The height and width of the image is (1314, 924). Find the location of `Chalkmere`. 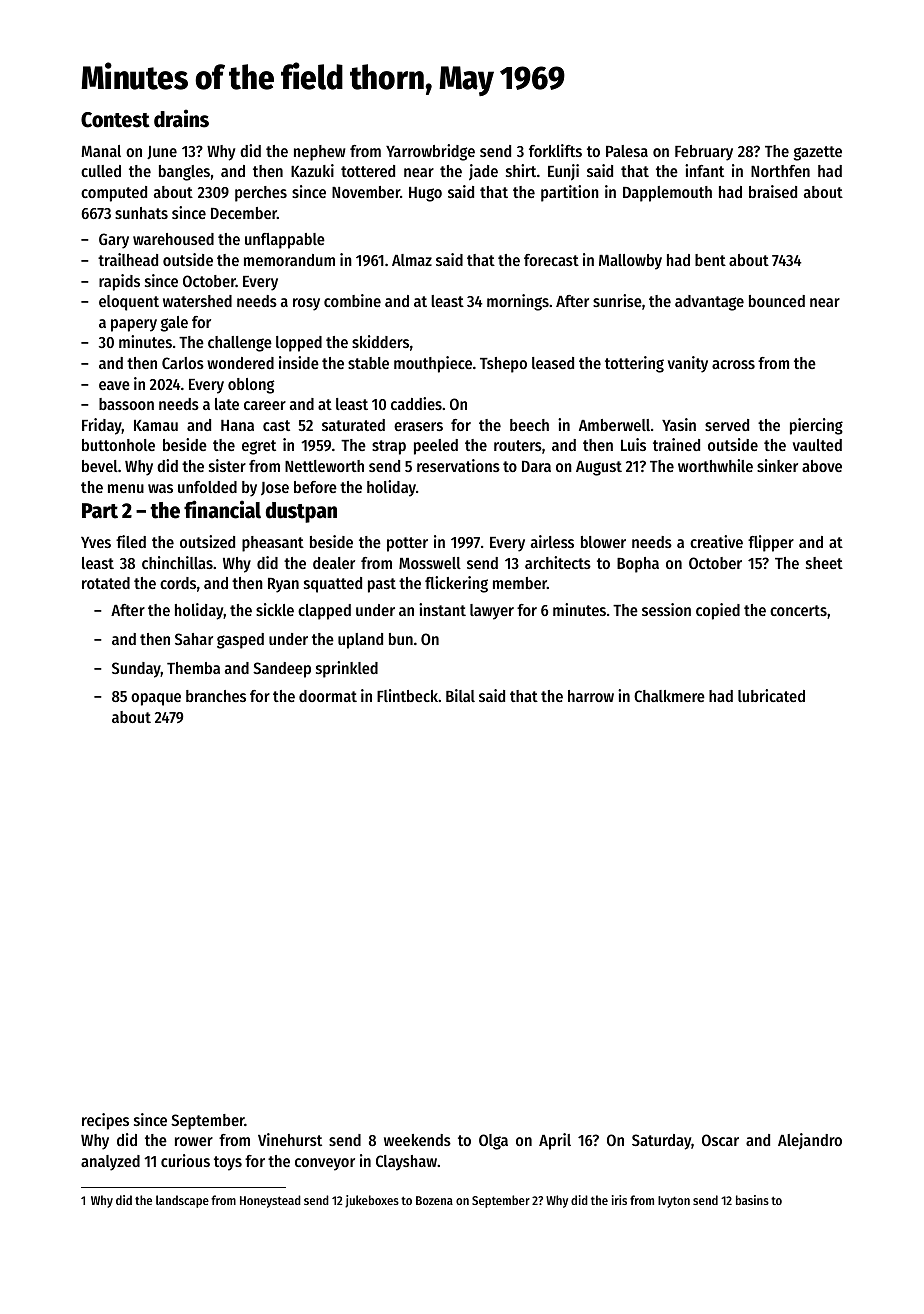

Chalkmere is located at coordinates (669, 696).
